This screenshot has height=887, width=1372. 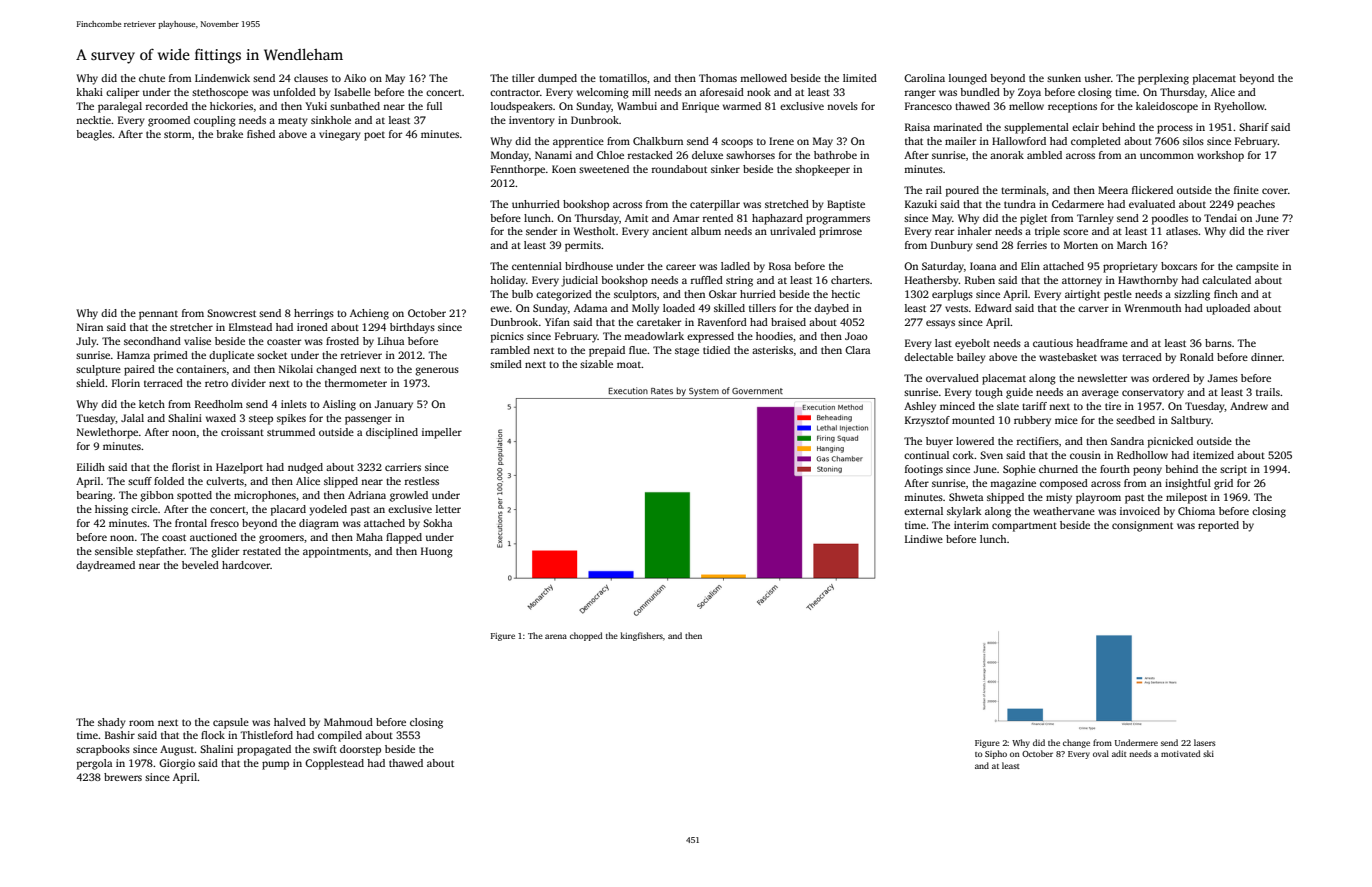 I want to click on paralegal, so click(x=120, y=107).
